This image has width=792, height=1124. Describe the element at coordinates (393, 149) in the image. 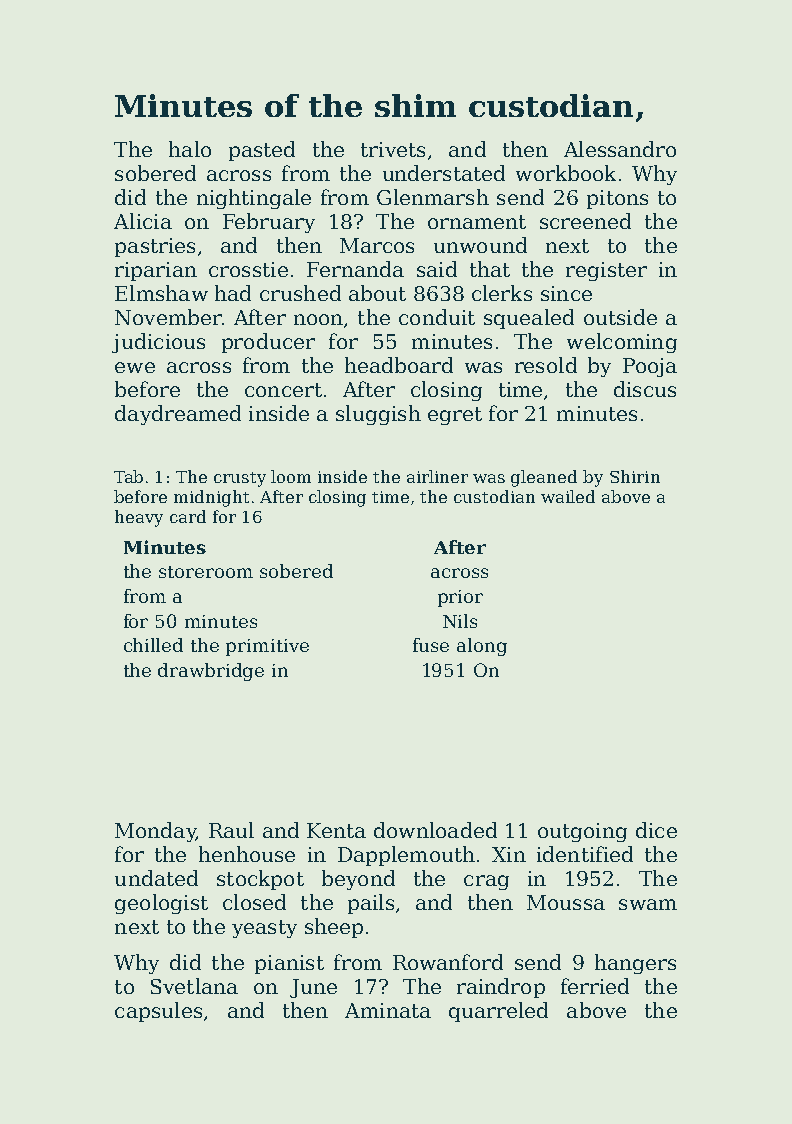

I see `trivets` at that location.
